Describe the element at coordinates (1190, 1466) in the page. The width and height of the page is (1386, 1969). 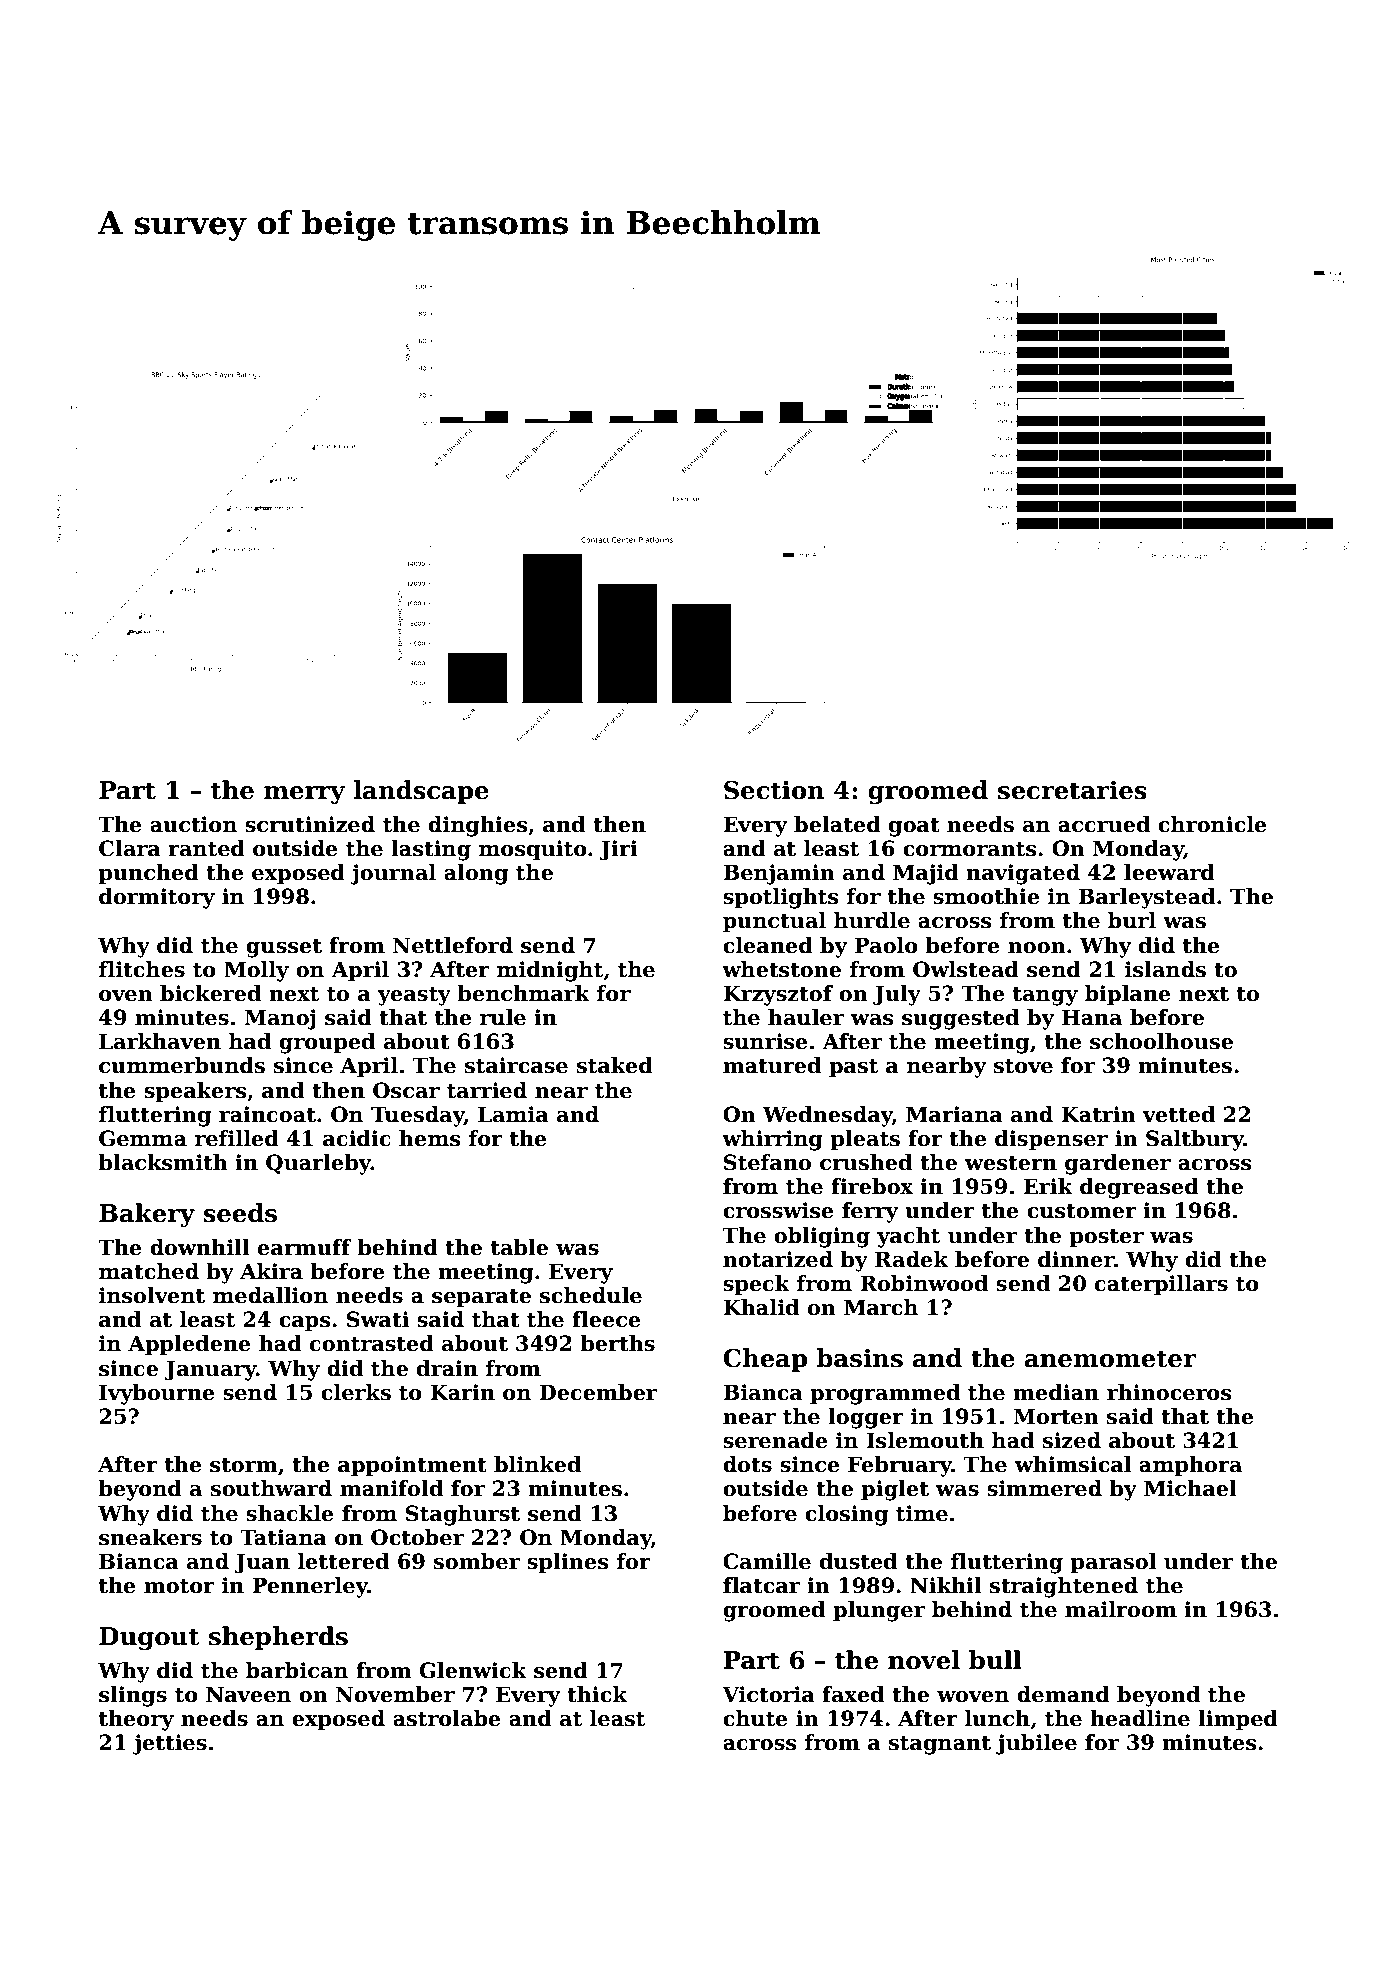
I see `amphora` at that location.
